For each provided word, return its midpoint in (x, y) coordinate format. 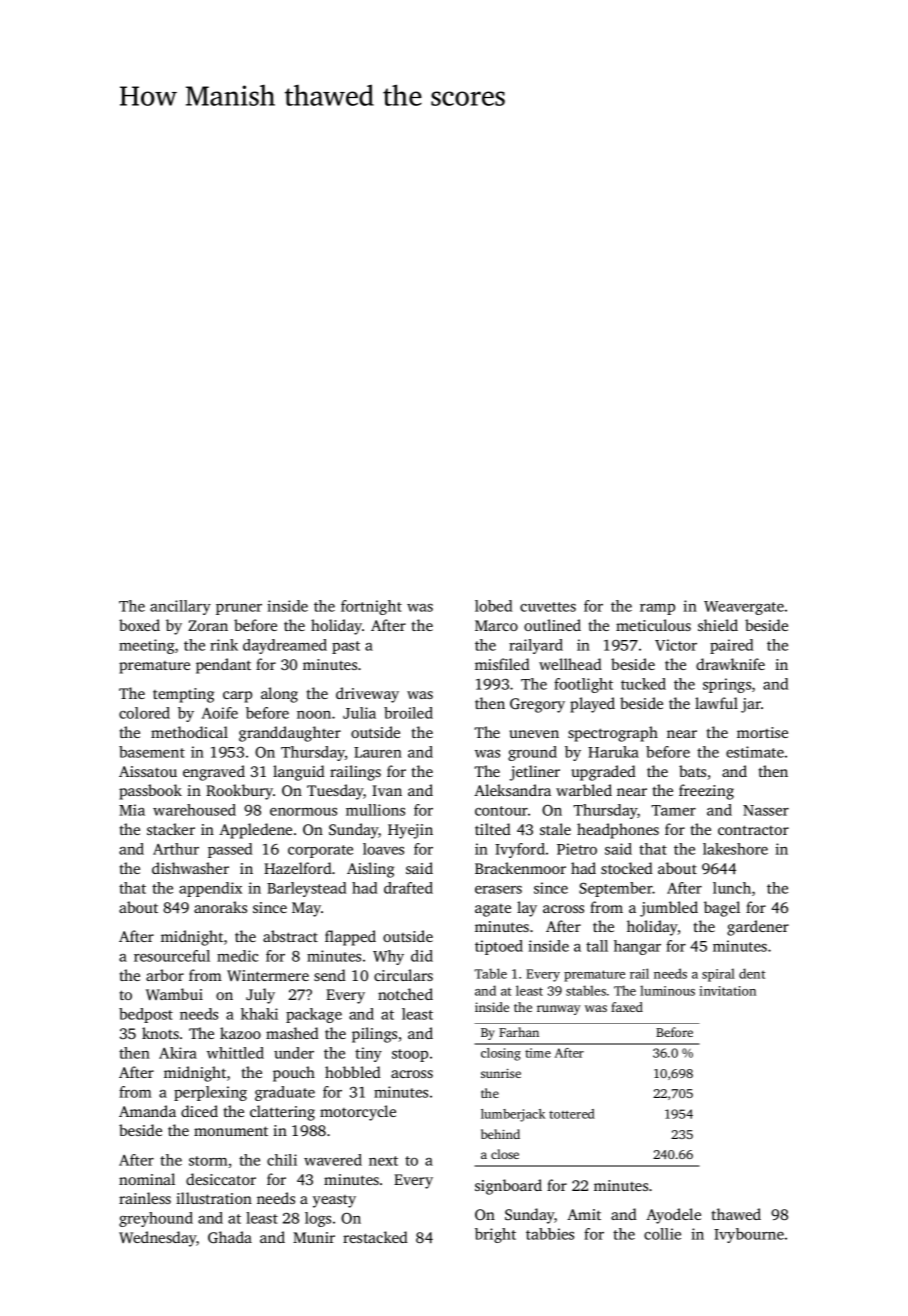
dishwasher (190, 868)
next (383, 1161)
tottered (572, 1114)
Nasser (766, 810)
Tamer (673, 810)
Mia (132, 810)
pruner (239, 609)
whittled (235, 1053)
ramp (657, 609)
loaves (383, 849)
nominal (147, 1179)
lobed (493, 606)
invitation (727, 991)
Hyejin (410, 831)
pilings (374, 1035)
